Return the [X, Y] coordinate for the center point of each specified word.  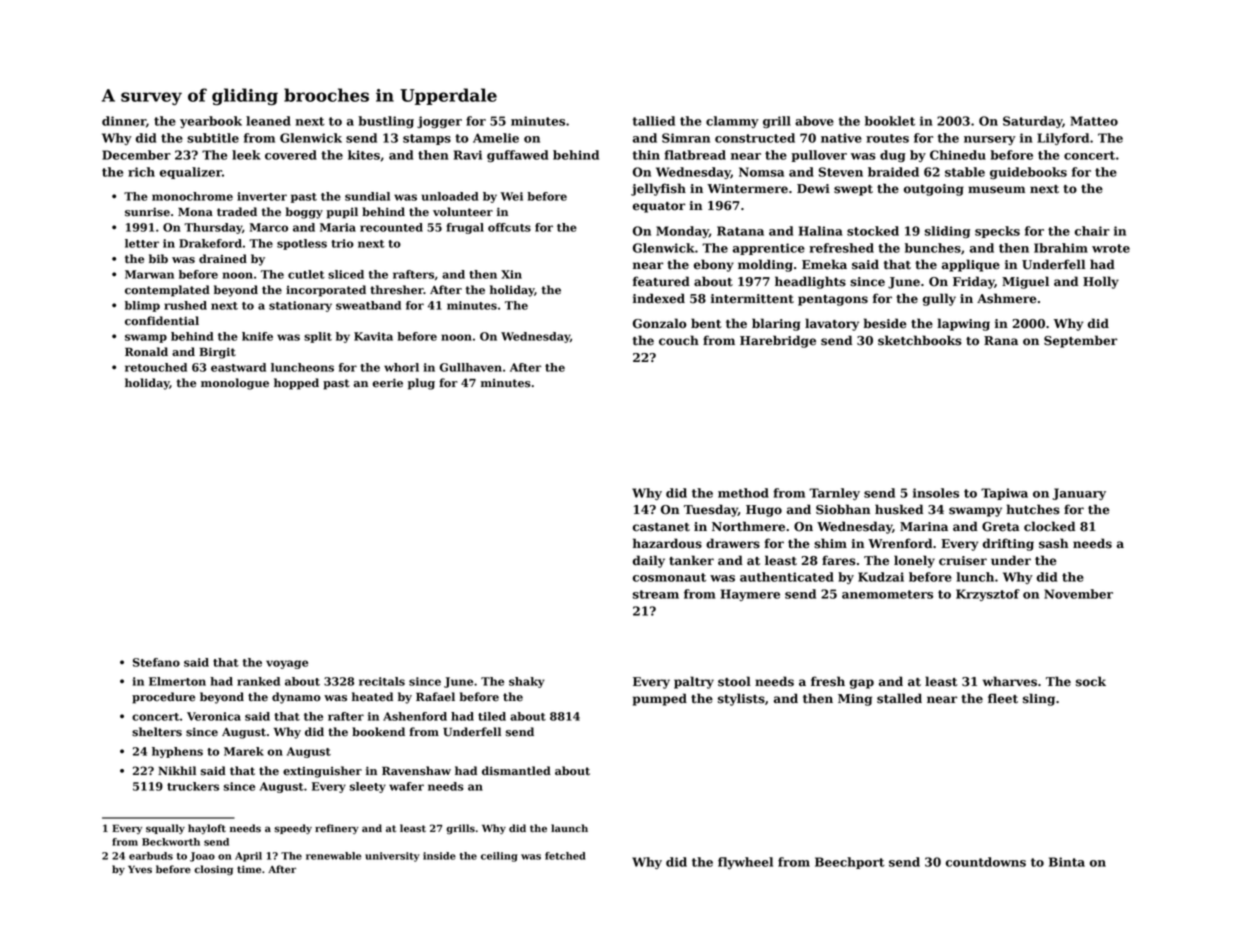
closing [213, 870]
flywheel [745, 863]
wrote [1111, 248]
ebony [714, 265]
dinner [124, 121]
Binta [1067, 862]
